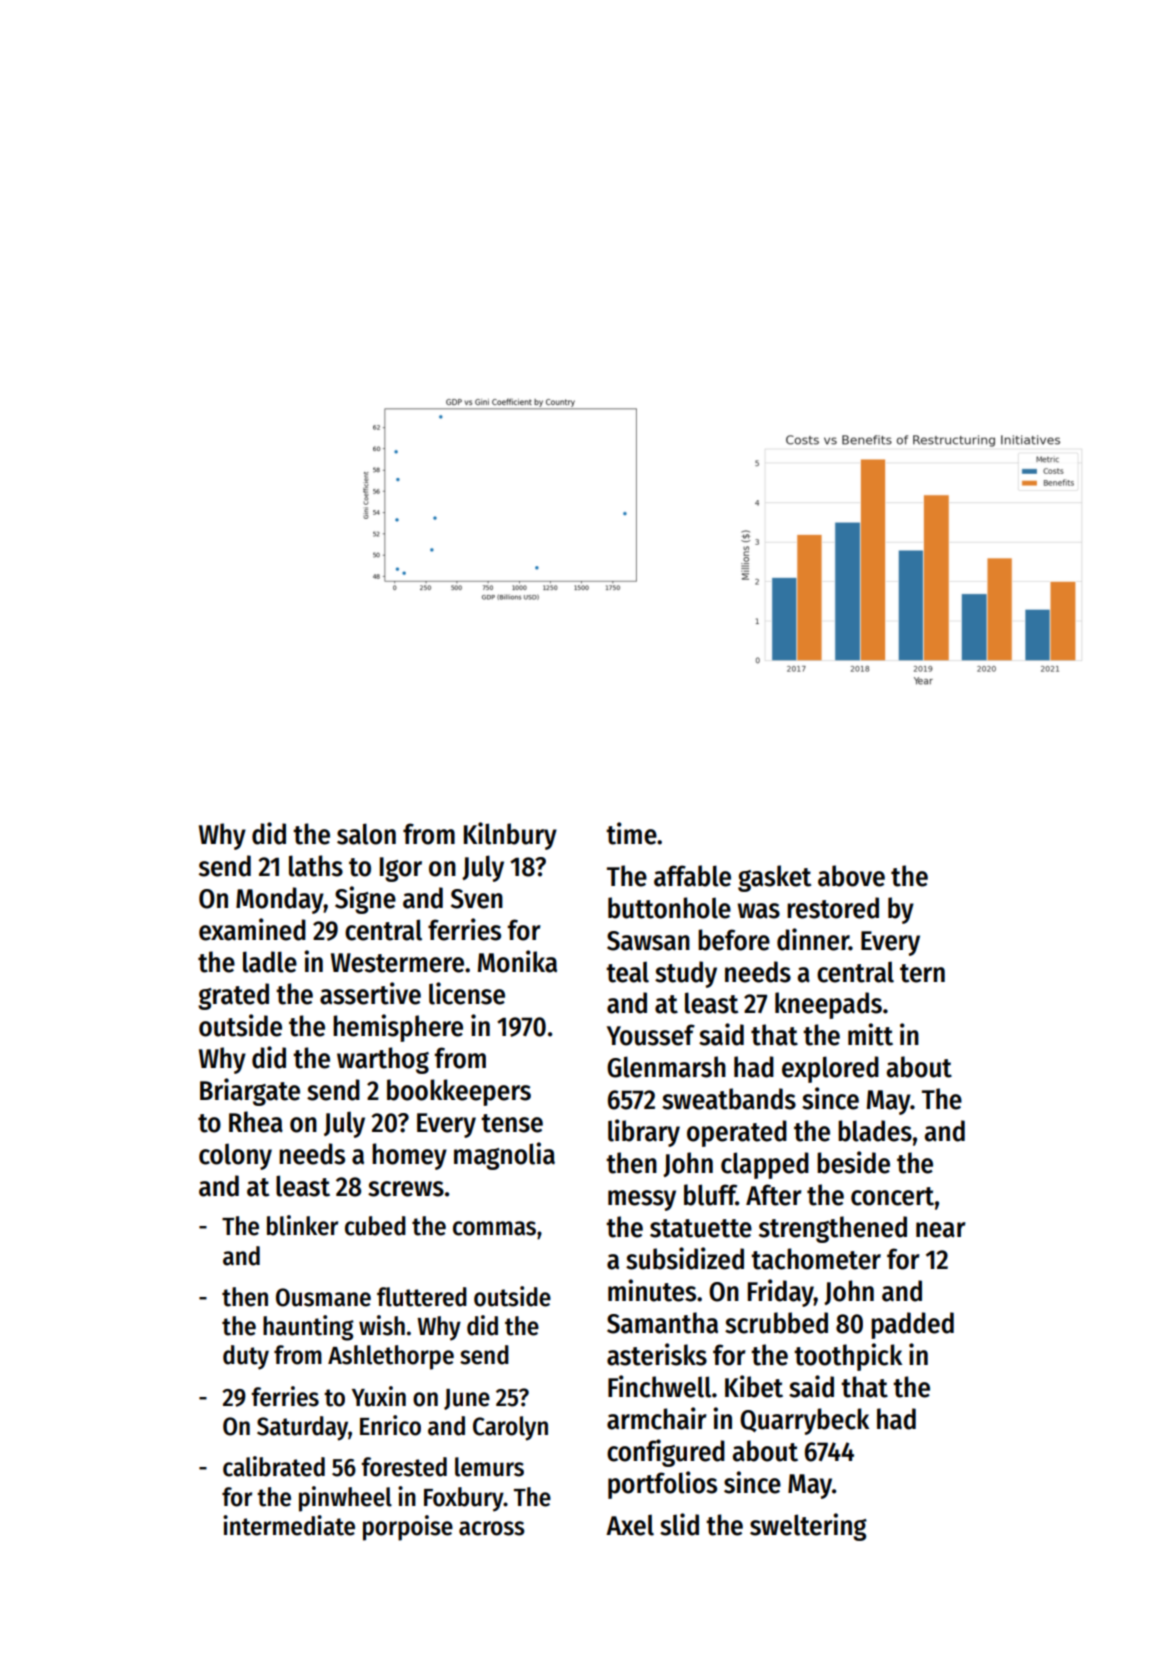  What do you see at coordinates (830, 1069) in the page?
I see `explored` at bounding box center [830, 1069].
